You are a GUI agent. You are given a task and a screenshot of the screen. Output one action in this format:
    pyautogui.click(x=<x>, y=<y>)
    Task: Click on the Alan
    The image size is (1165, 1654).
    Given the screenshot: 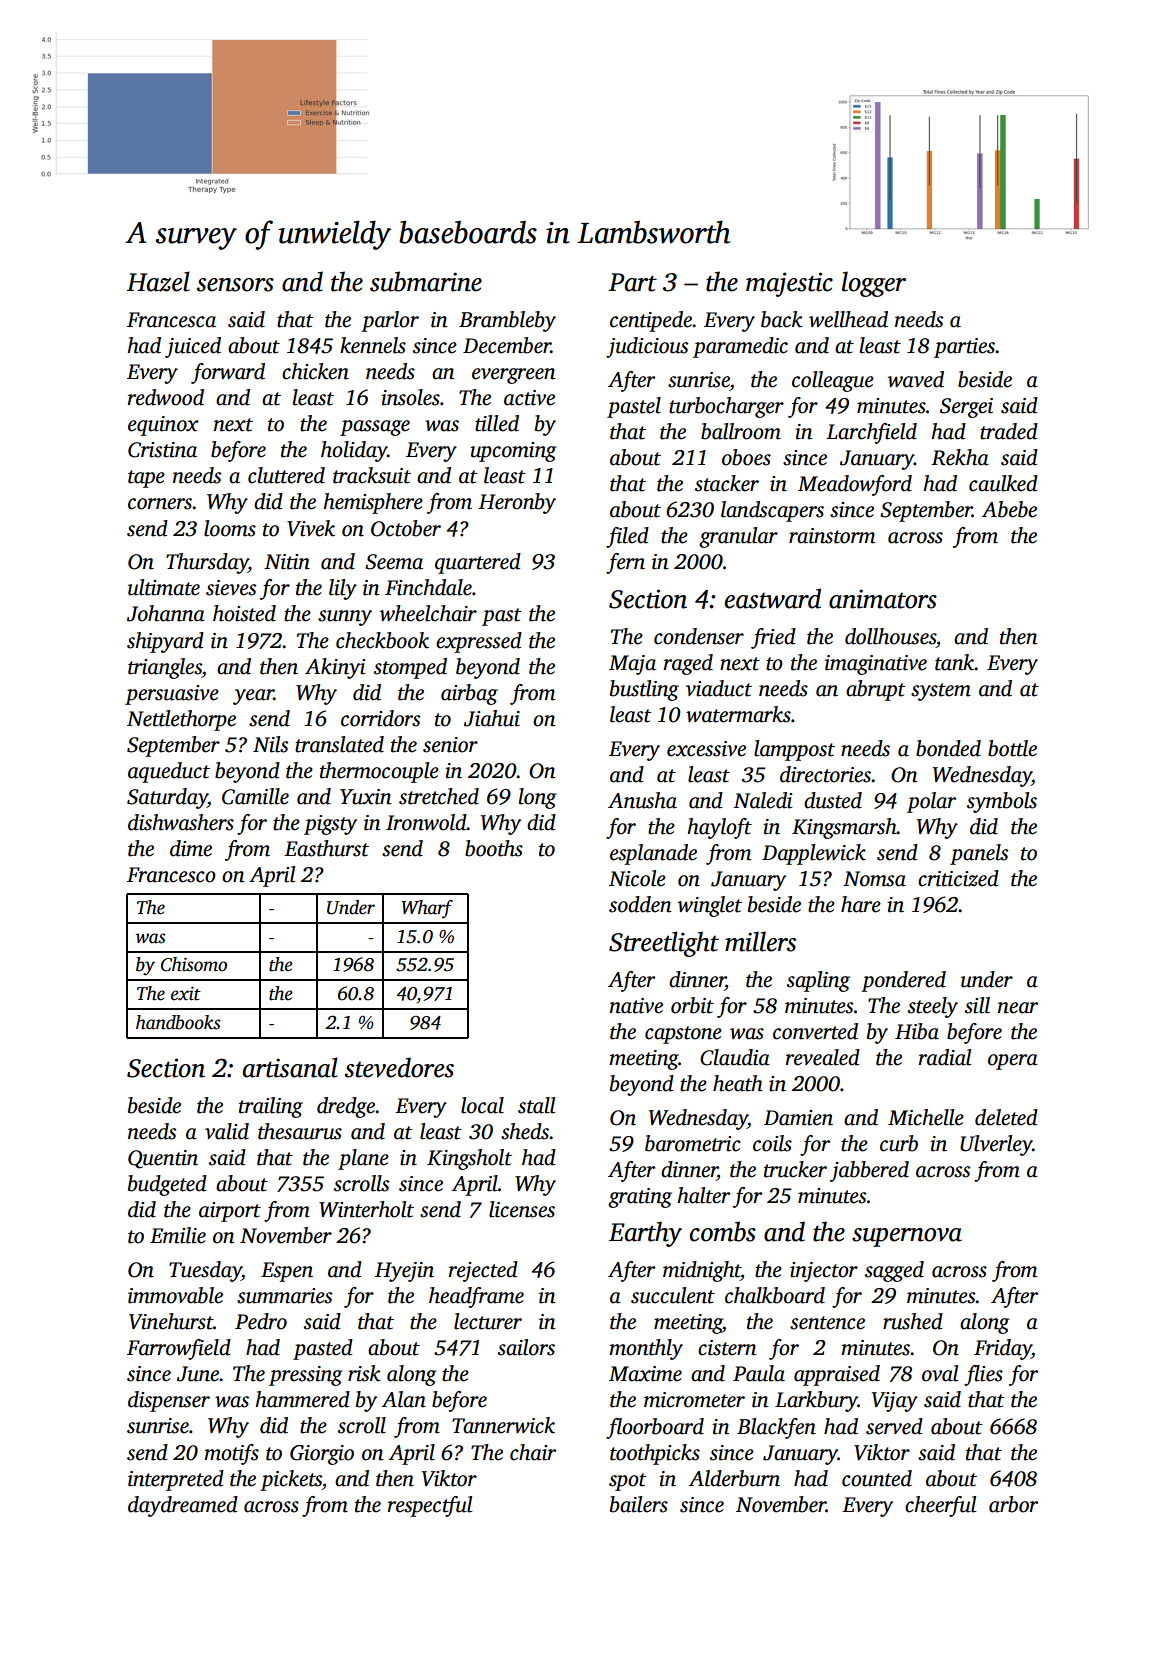 What is the action you would take?
    pyautogui.click(x=404, y=1399)
